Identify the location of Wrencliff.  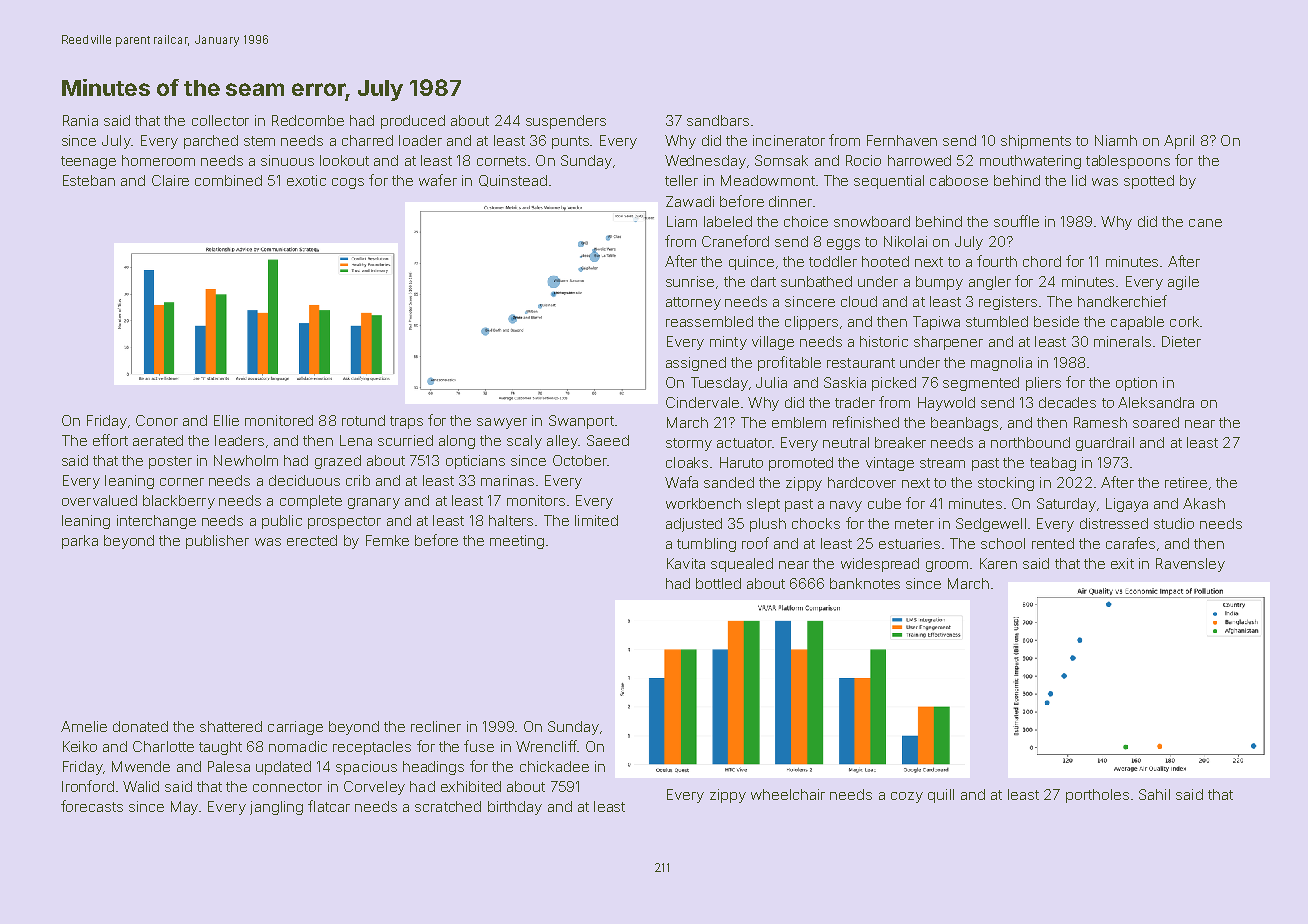
(546, 746).
